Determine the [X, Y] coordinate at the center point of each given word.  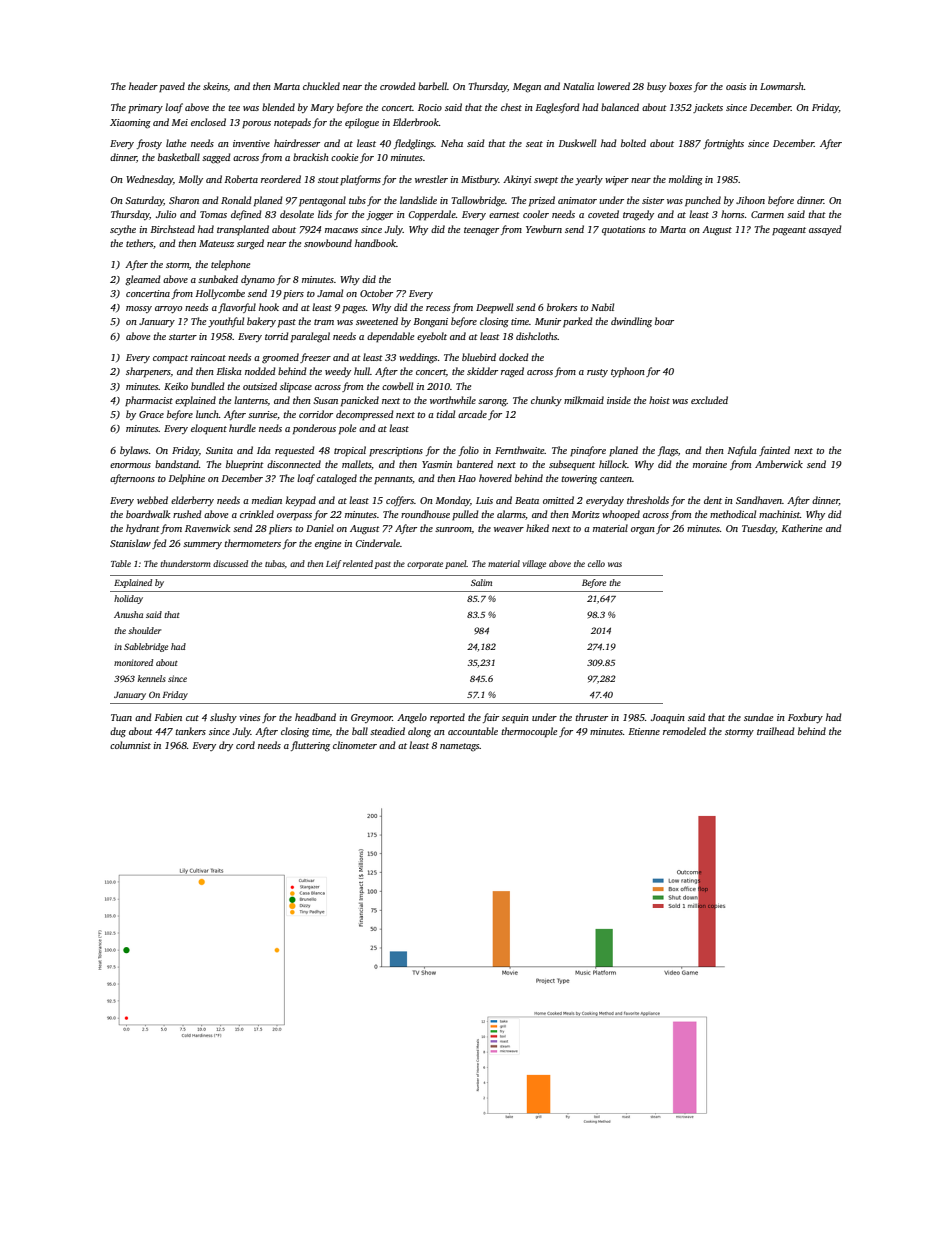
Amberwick [779, 464]
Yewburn [544, 229]
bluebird [479, 357]
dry [226, 746]
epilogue [362, 123]
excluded [709, 400]
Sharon [184, 200]
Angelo [412, 718]
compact [170, 359]
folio [469, 451]
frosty [149, 144]
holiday [128, 599]
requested [295, 451]
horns [732, 214]
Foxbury [805, 718]
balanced [620, 107]
